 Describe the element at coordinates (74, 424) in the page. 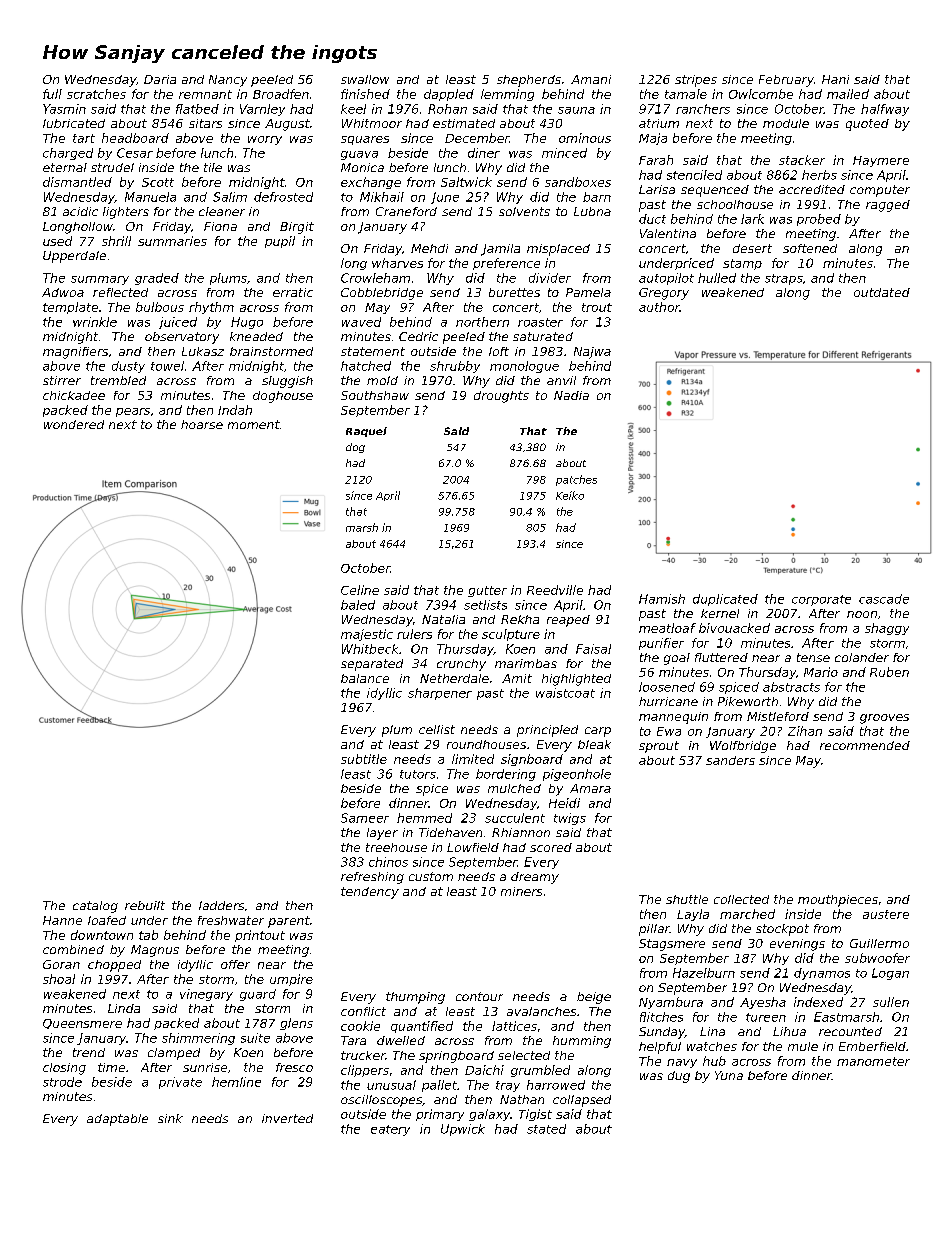

I see `wondered` at that location.
